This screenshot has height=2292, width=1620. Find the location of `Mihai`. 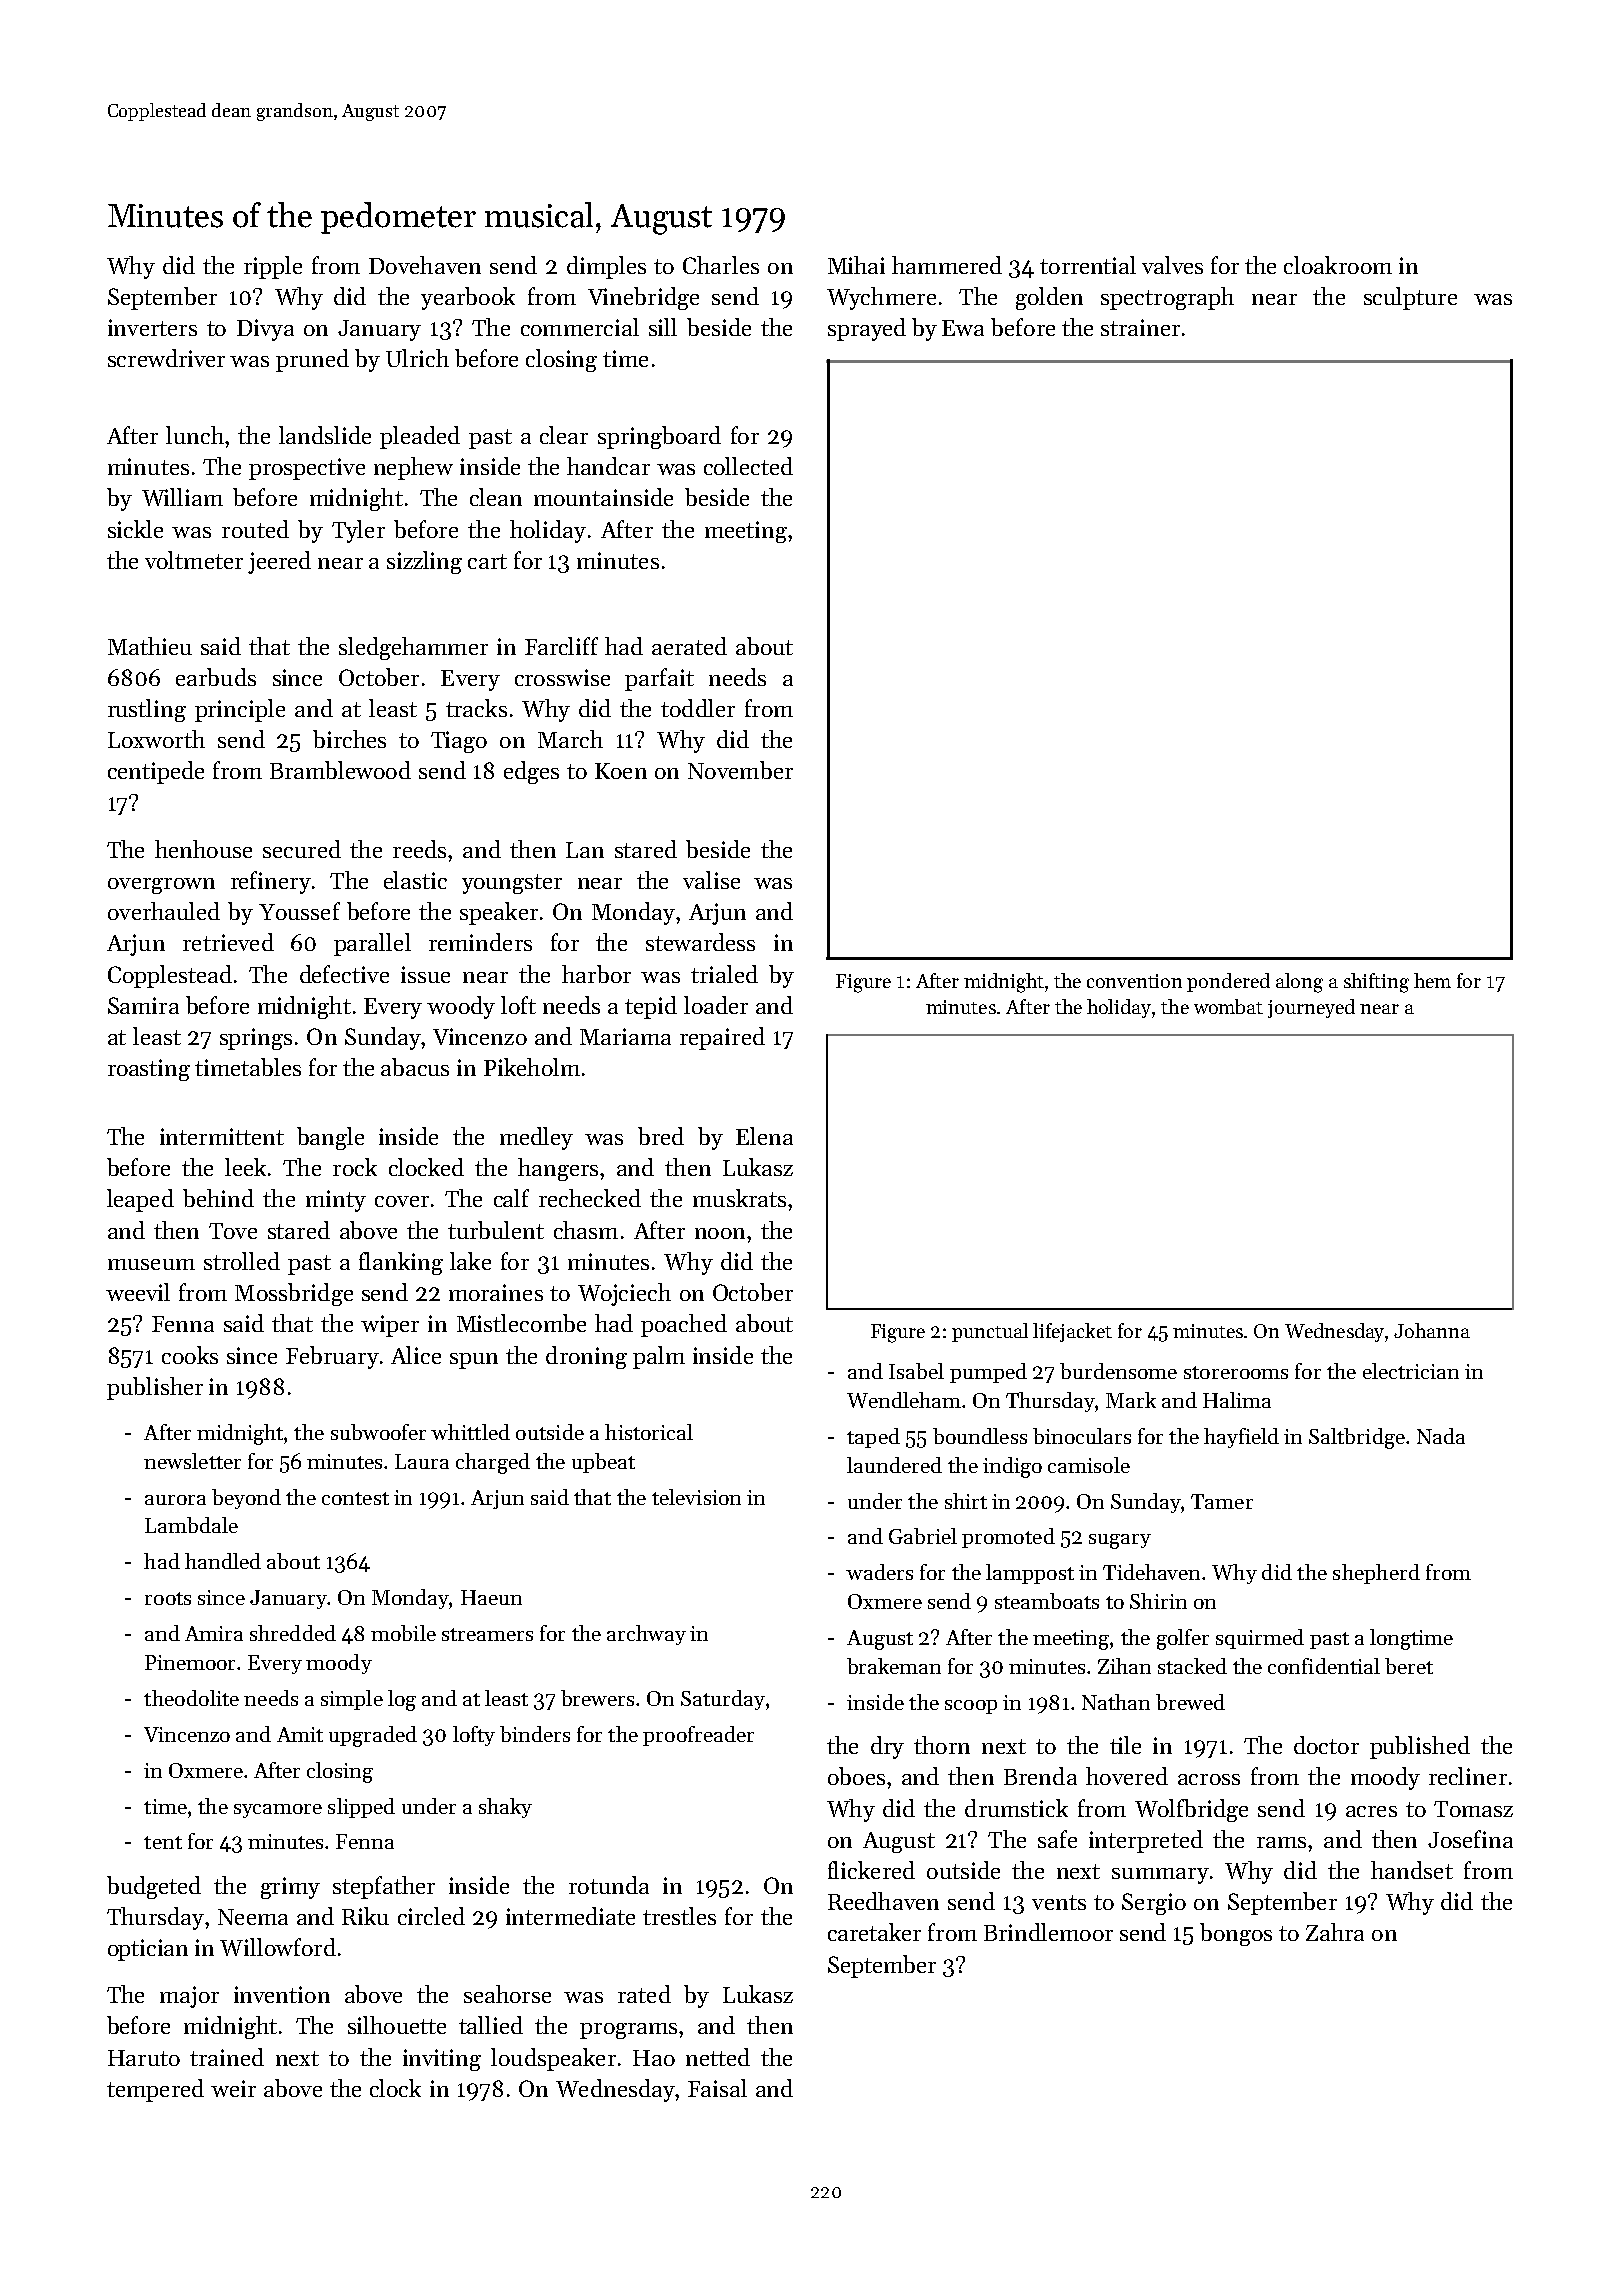

Mihai is located at coordinates (856, 265).
